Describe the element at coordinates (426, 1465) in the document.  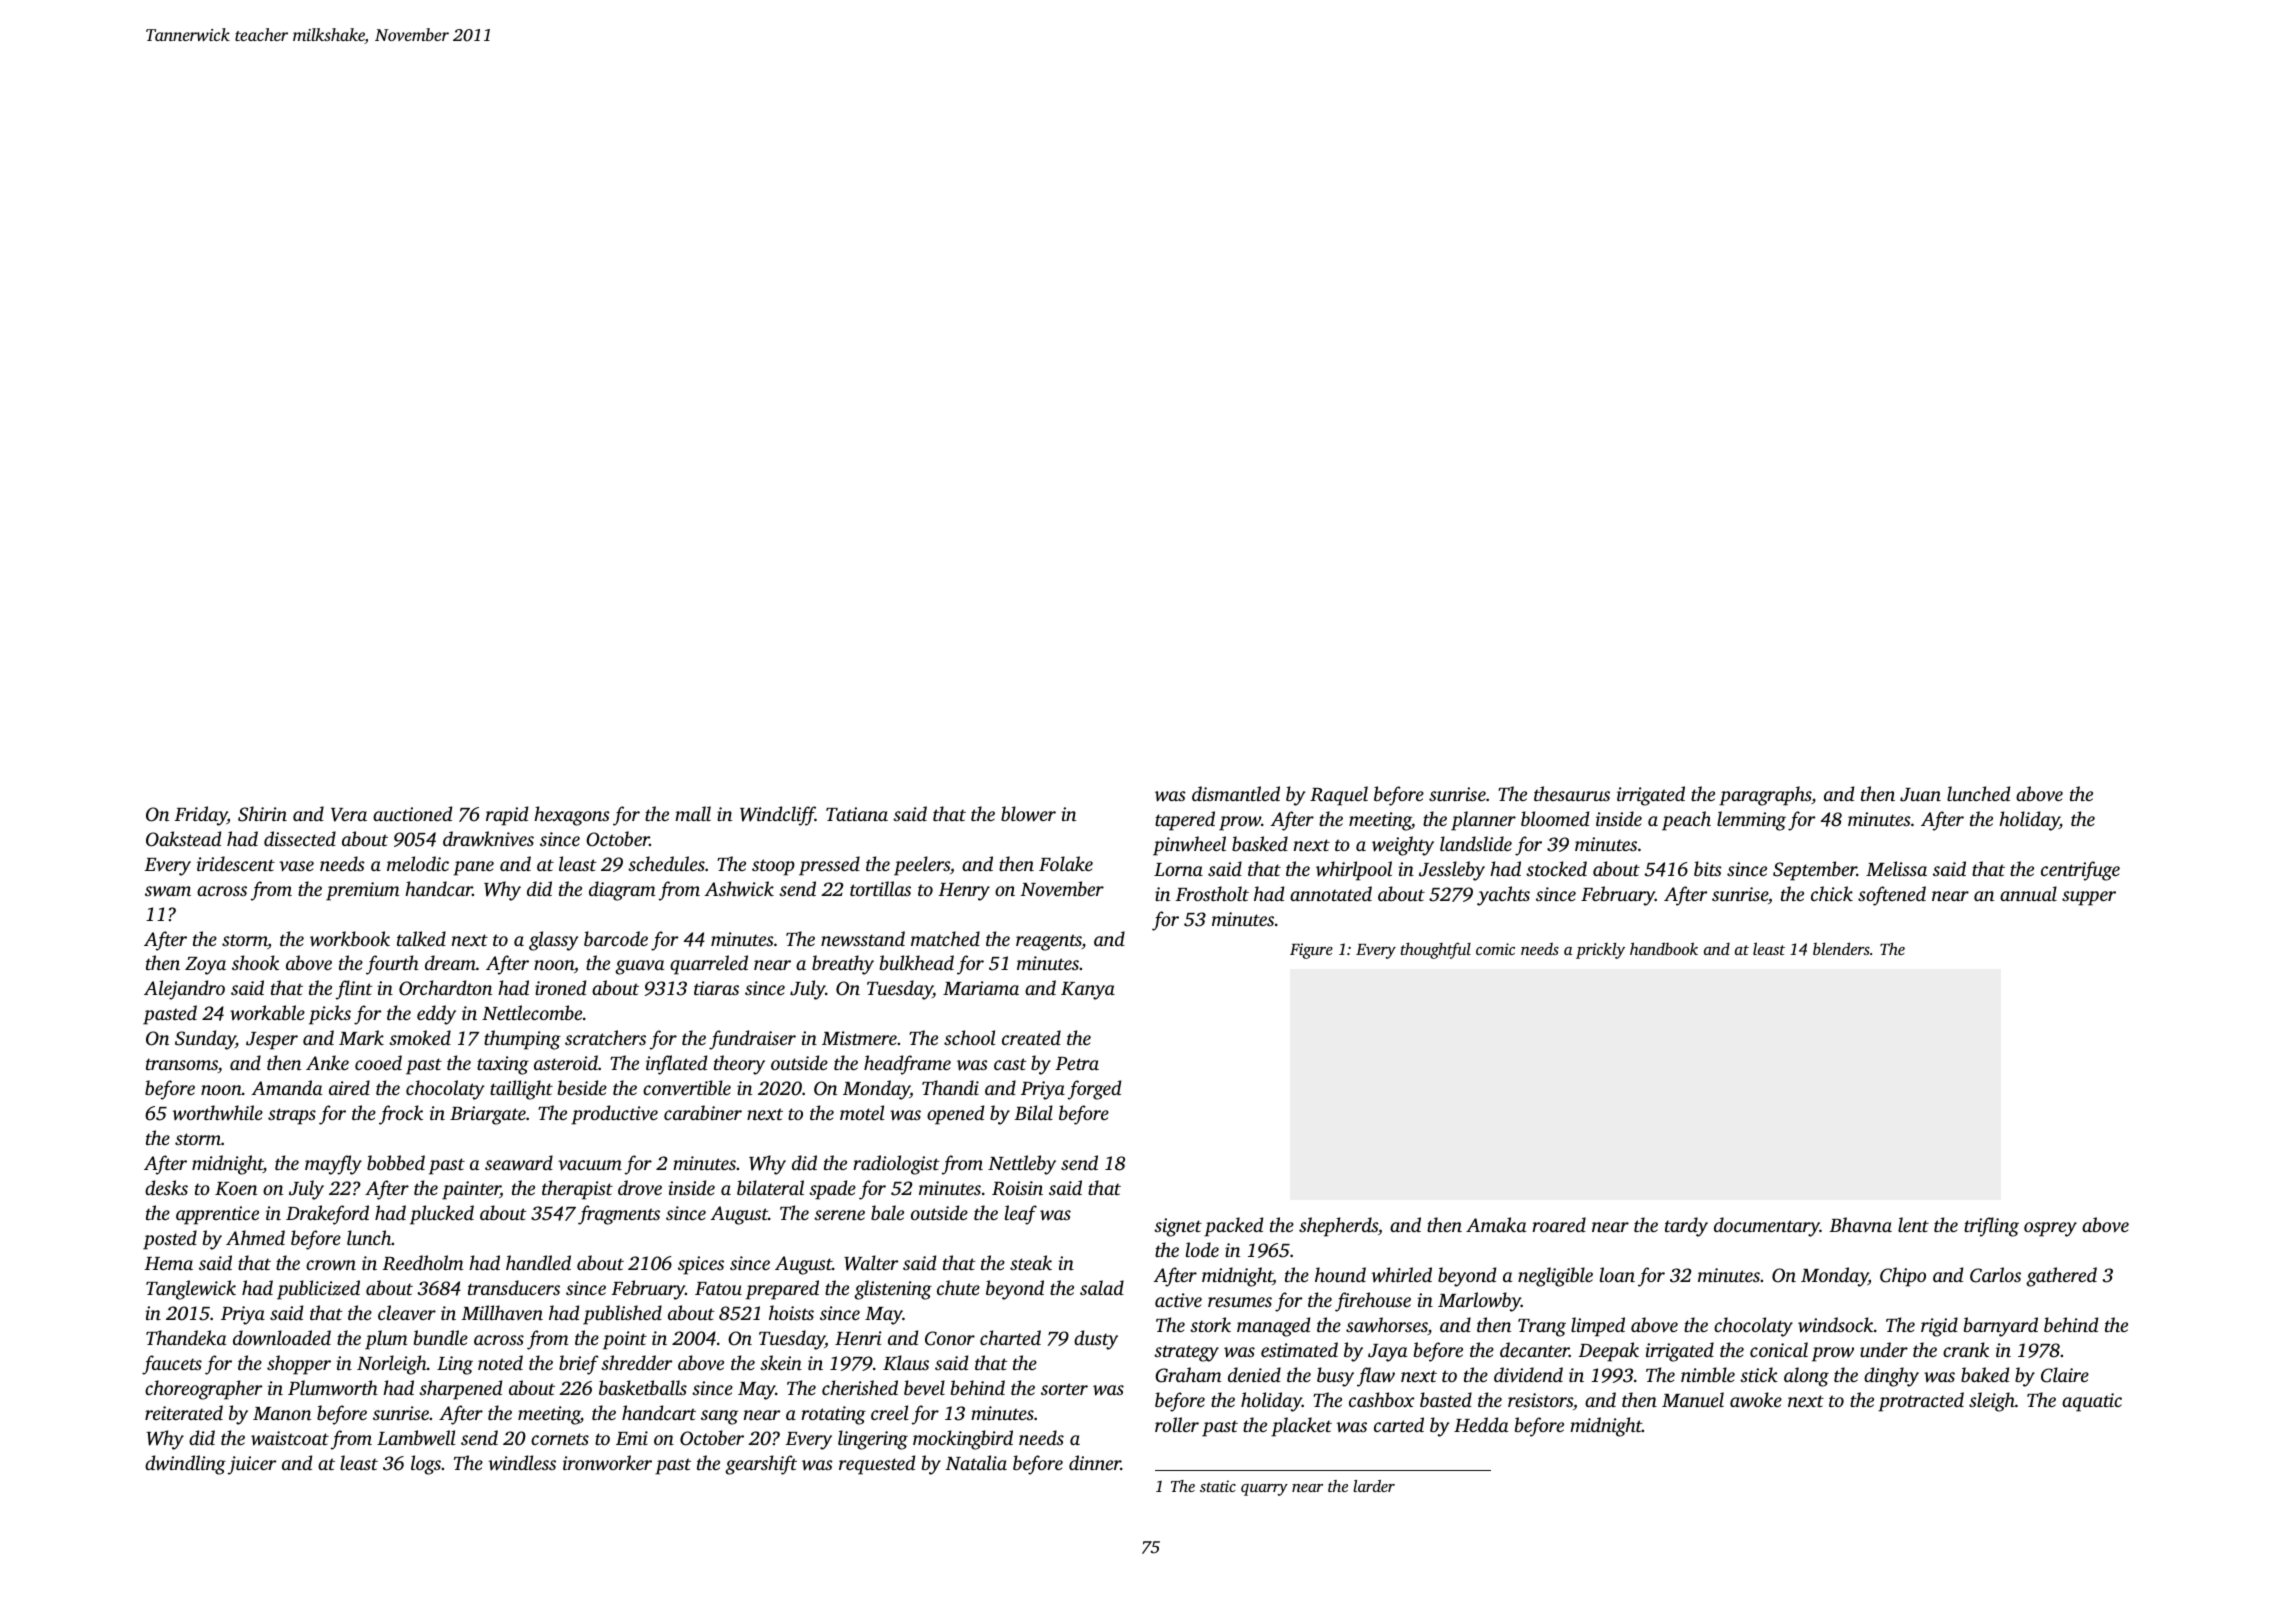
I see `logs` at that location.
